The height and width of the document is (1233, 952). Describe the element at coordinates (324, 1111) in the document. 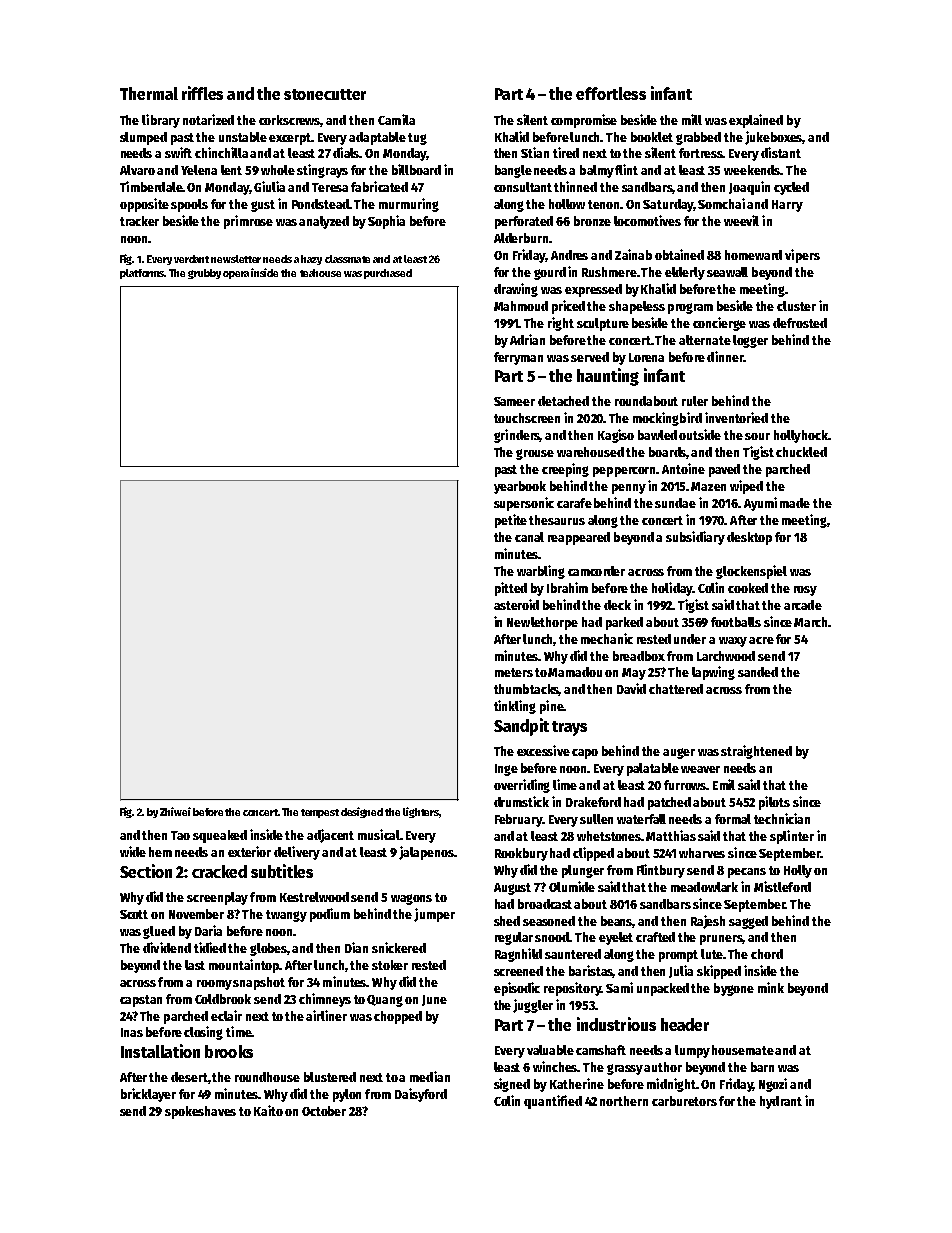

I see `October` at that location.
